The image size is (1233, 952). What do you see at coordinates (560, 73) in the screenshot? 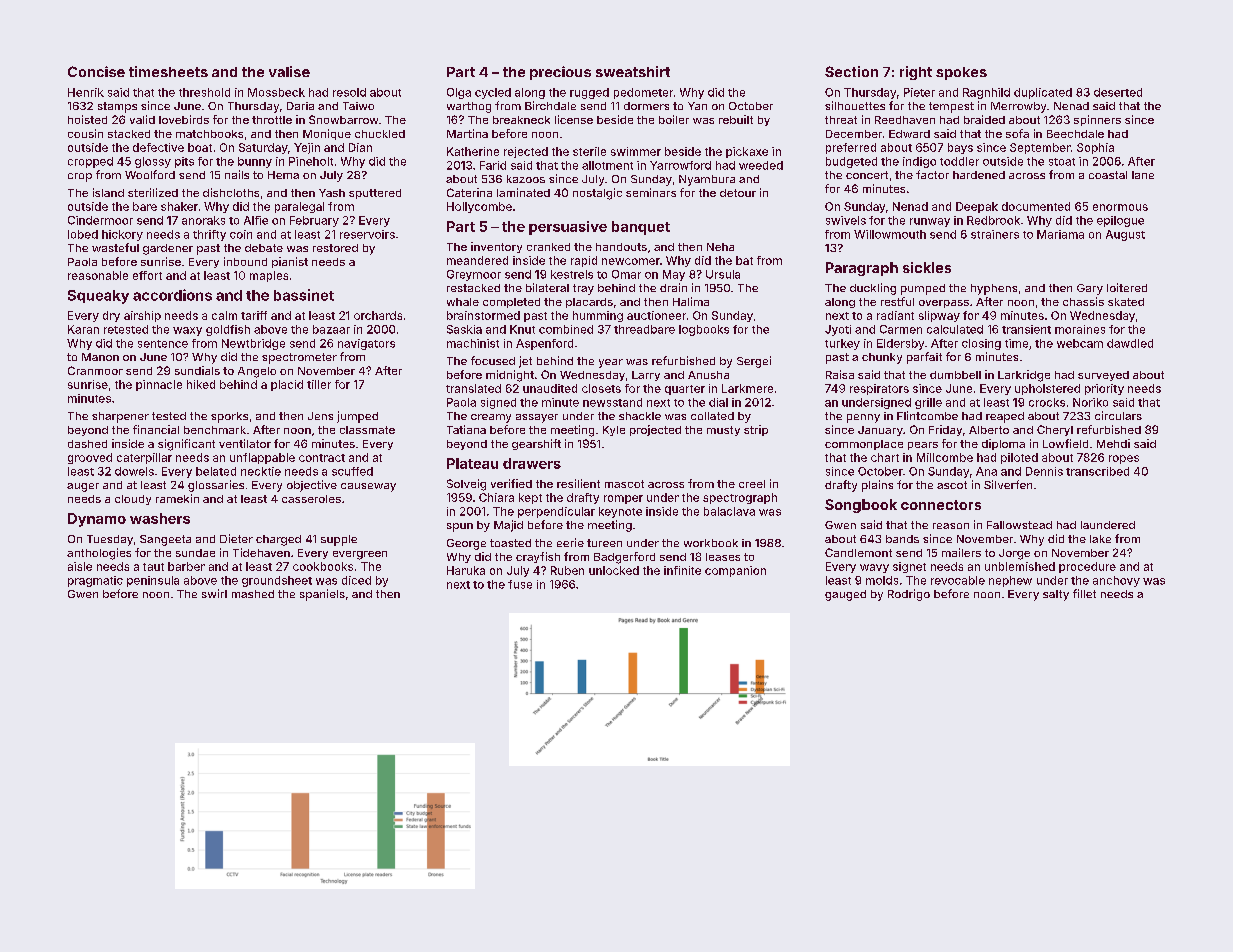
I see `precious` at bounding box center [560, 73].
